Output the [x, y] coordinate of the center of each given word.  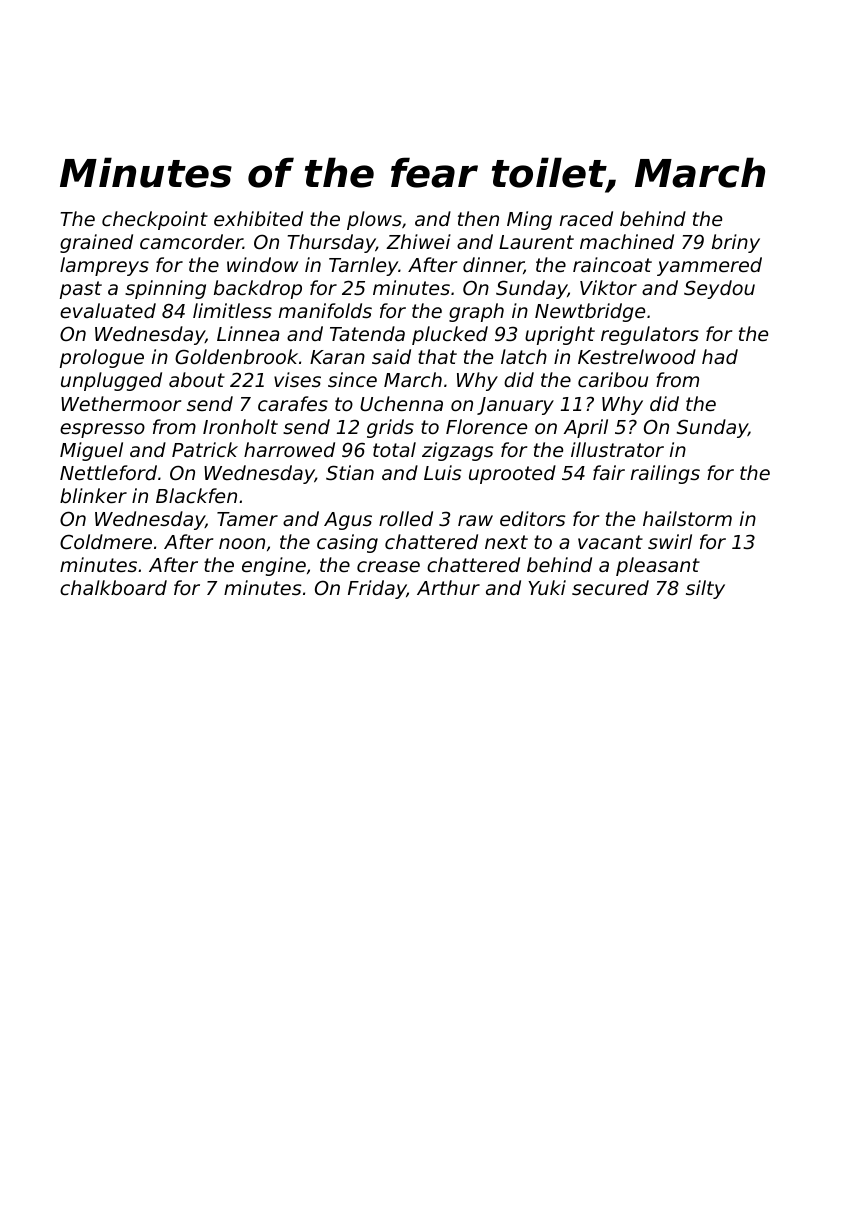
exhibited [258, 218]
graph [476, 312]
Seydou [719, 289]
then [478, 218]
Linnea [248, 333]
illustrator [617, 449]
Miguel [91, 451]
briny [736, 243]
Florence [486, 426]
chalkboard [113, 587]
